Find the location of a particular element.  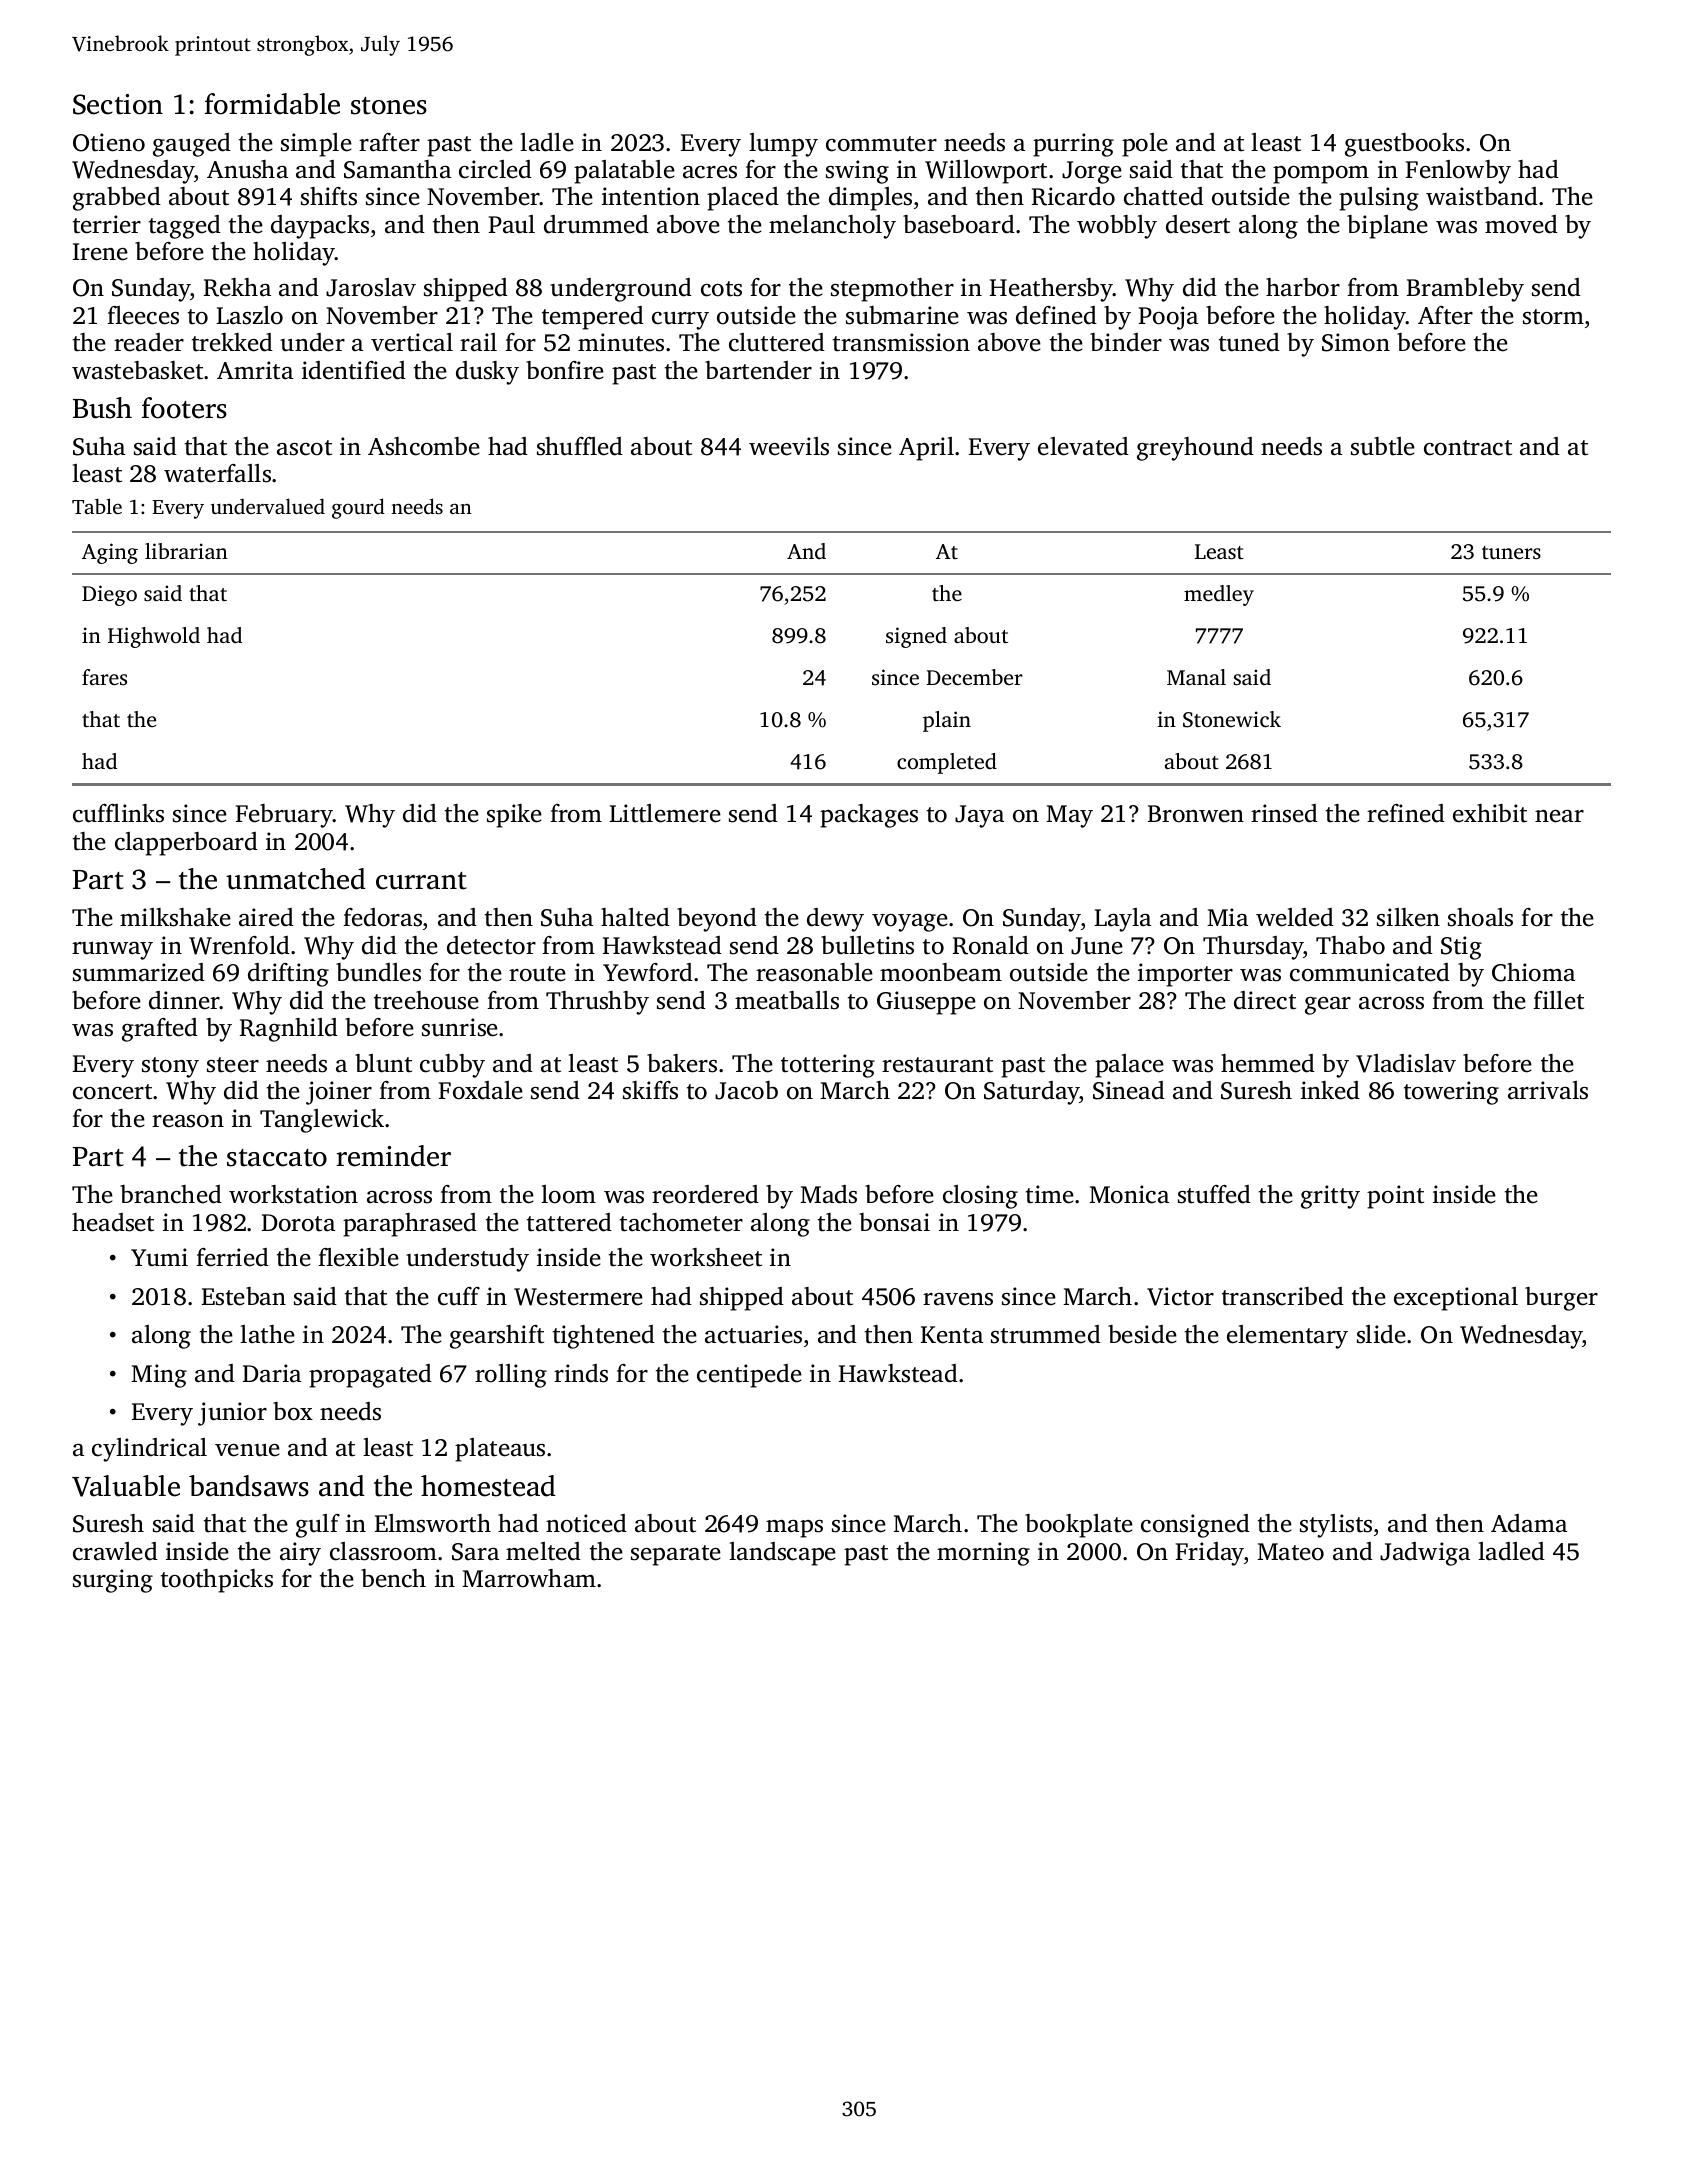

surging is located at coordinates (113, 1581).
